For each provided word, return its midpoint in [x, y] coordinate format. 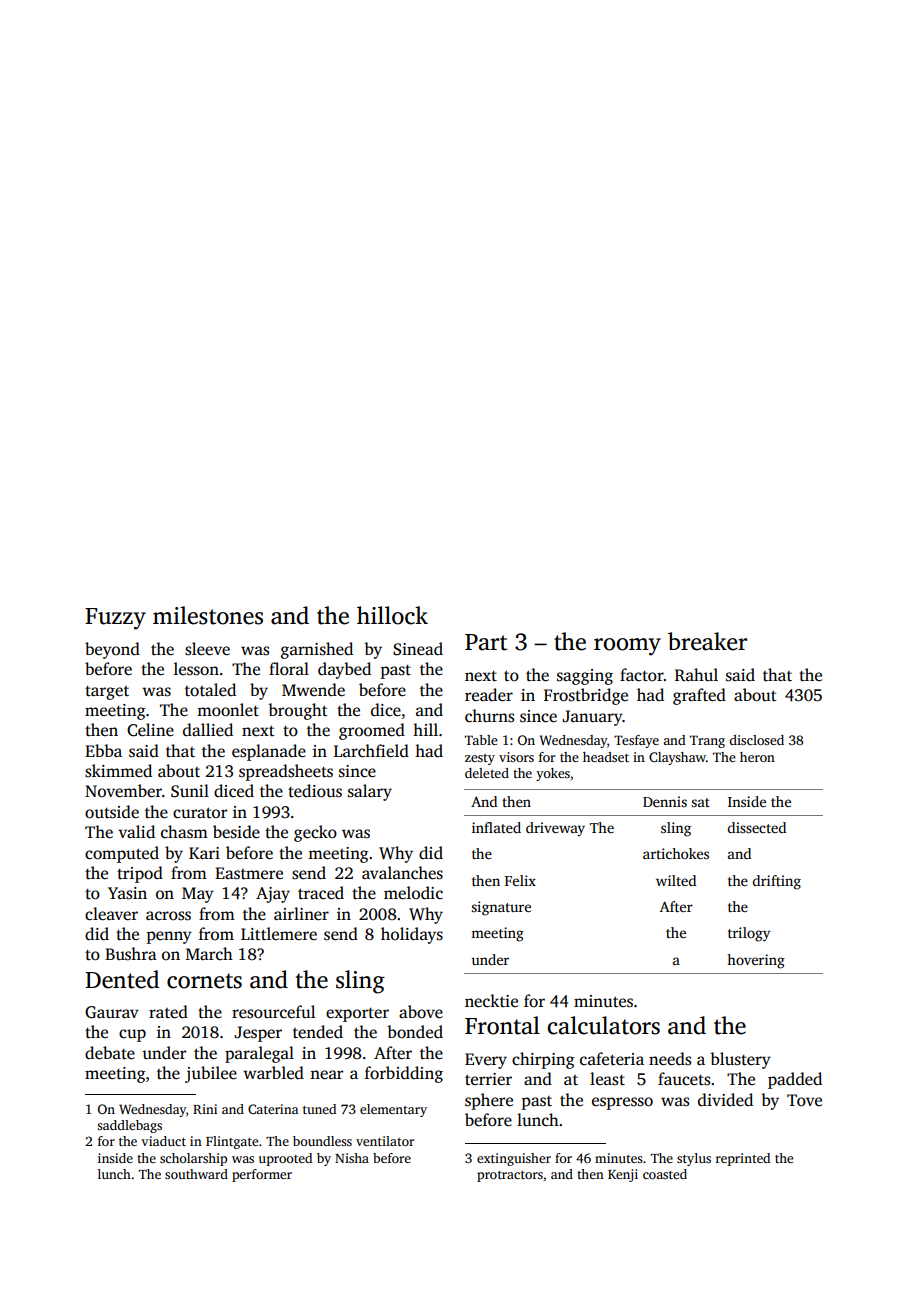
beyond [112, 650]
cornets [204, 981]
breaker [707, 641]
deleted [487, 773]
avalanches [402, 873]
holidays [412, 935]
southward [196, 1174]
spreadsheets [286, 772]
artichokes [676, 853]
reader [489, 695]
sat [700, 802]
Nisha [352, 1158]
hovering [756, 961]
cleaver [111, 914]
